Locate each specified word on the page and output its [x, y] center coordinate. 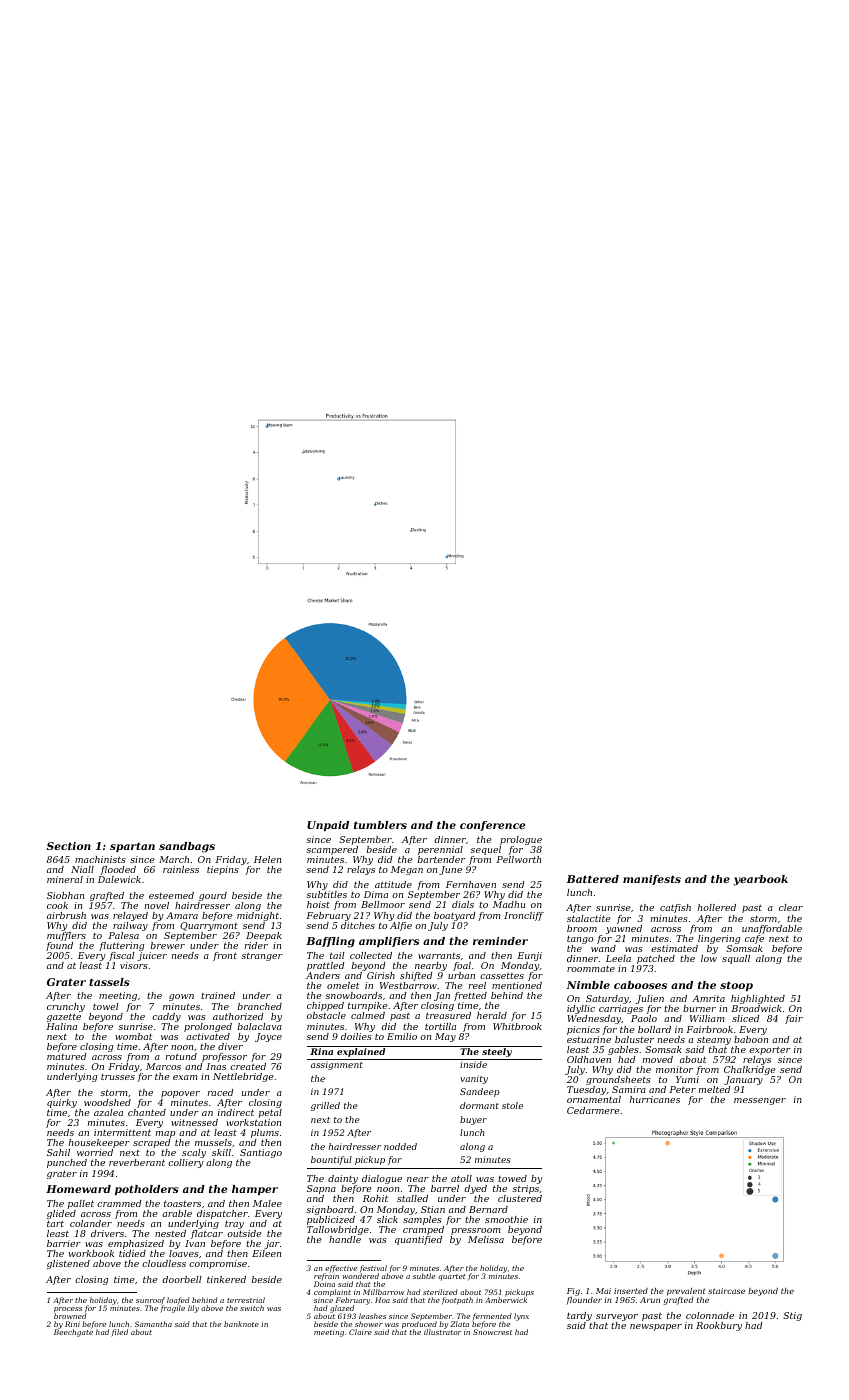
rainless [181, 869]
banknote [241, 1324]
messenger [760, 1101]
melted [715, 1089]
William [707, 1018]
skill [221, 1152]
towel [106, 1006]
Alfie [401, 926]
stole [512, 1105]
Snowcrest [492, 1332]
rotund [181, 1056]
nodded [400, 1146]
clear [791, 907]
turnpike [368, 1006]
